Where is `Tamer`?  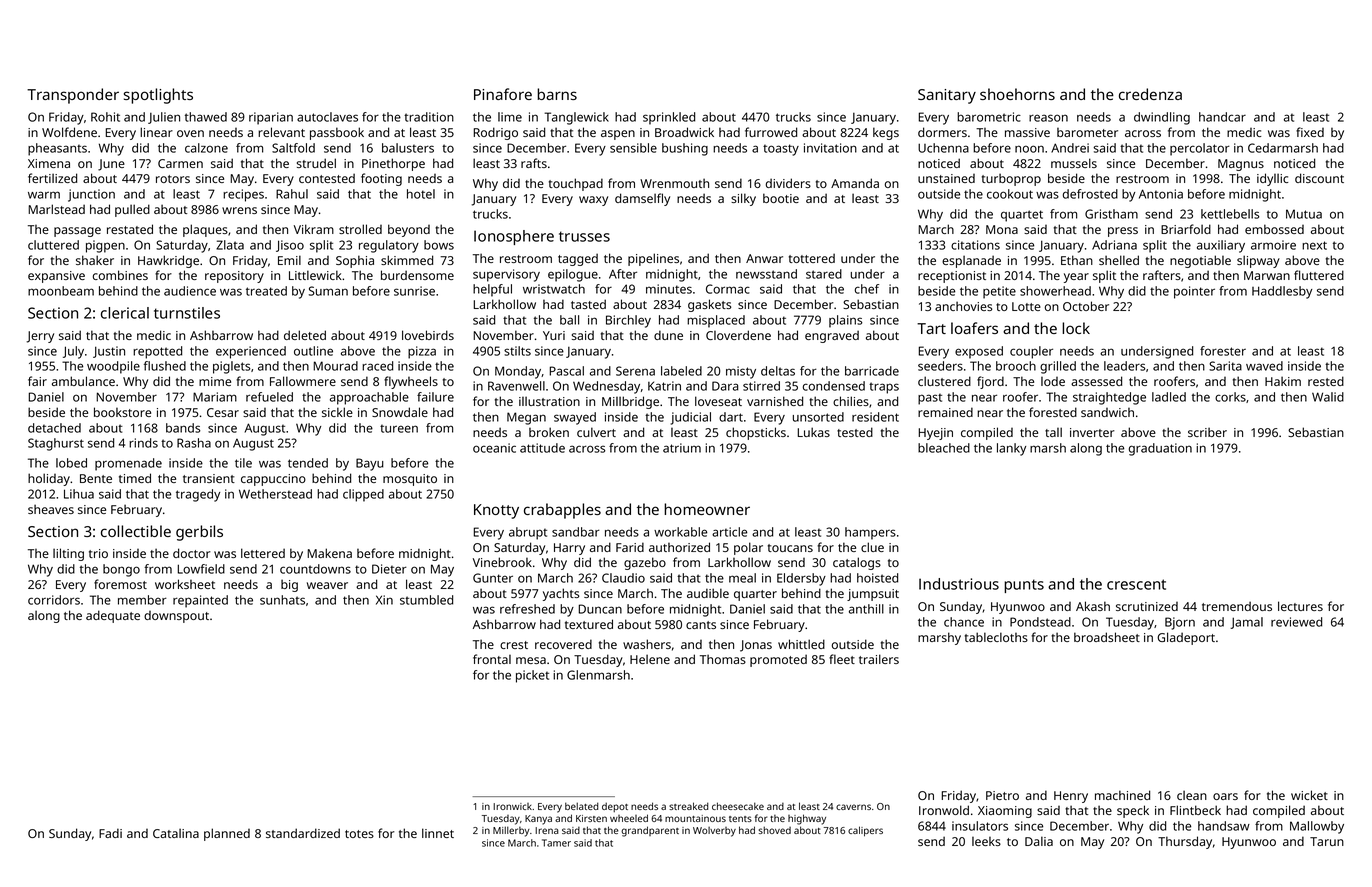 Tamer is located at coordinates (556, 843).
